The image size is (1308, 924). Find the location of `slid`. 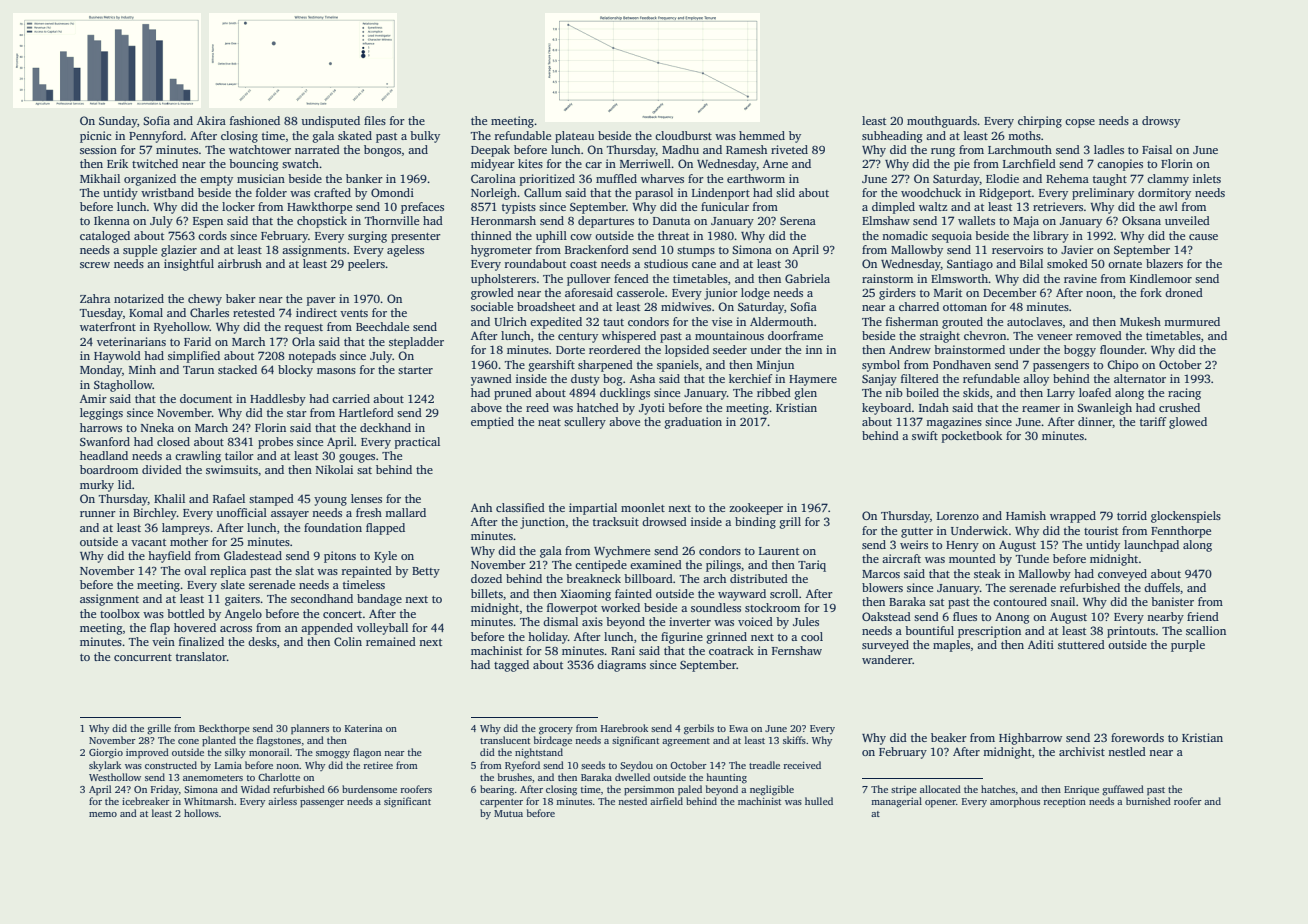

slid is located at coordinates (785, 192).
